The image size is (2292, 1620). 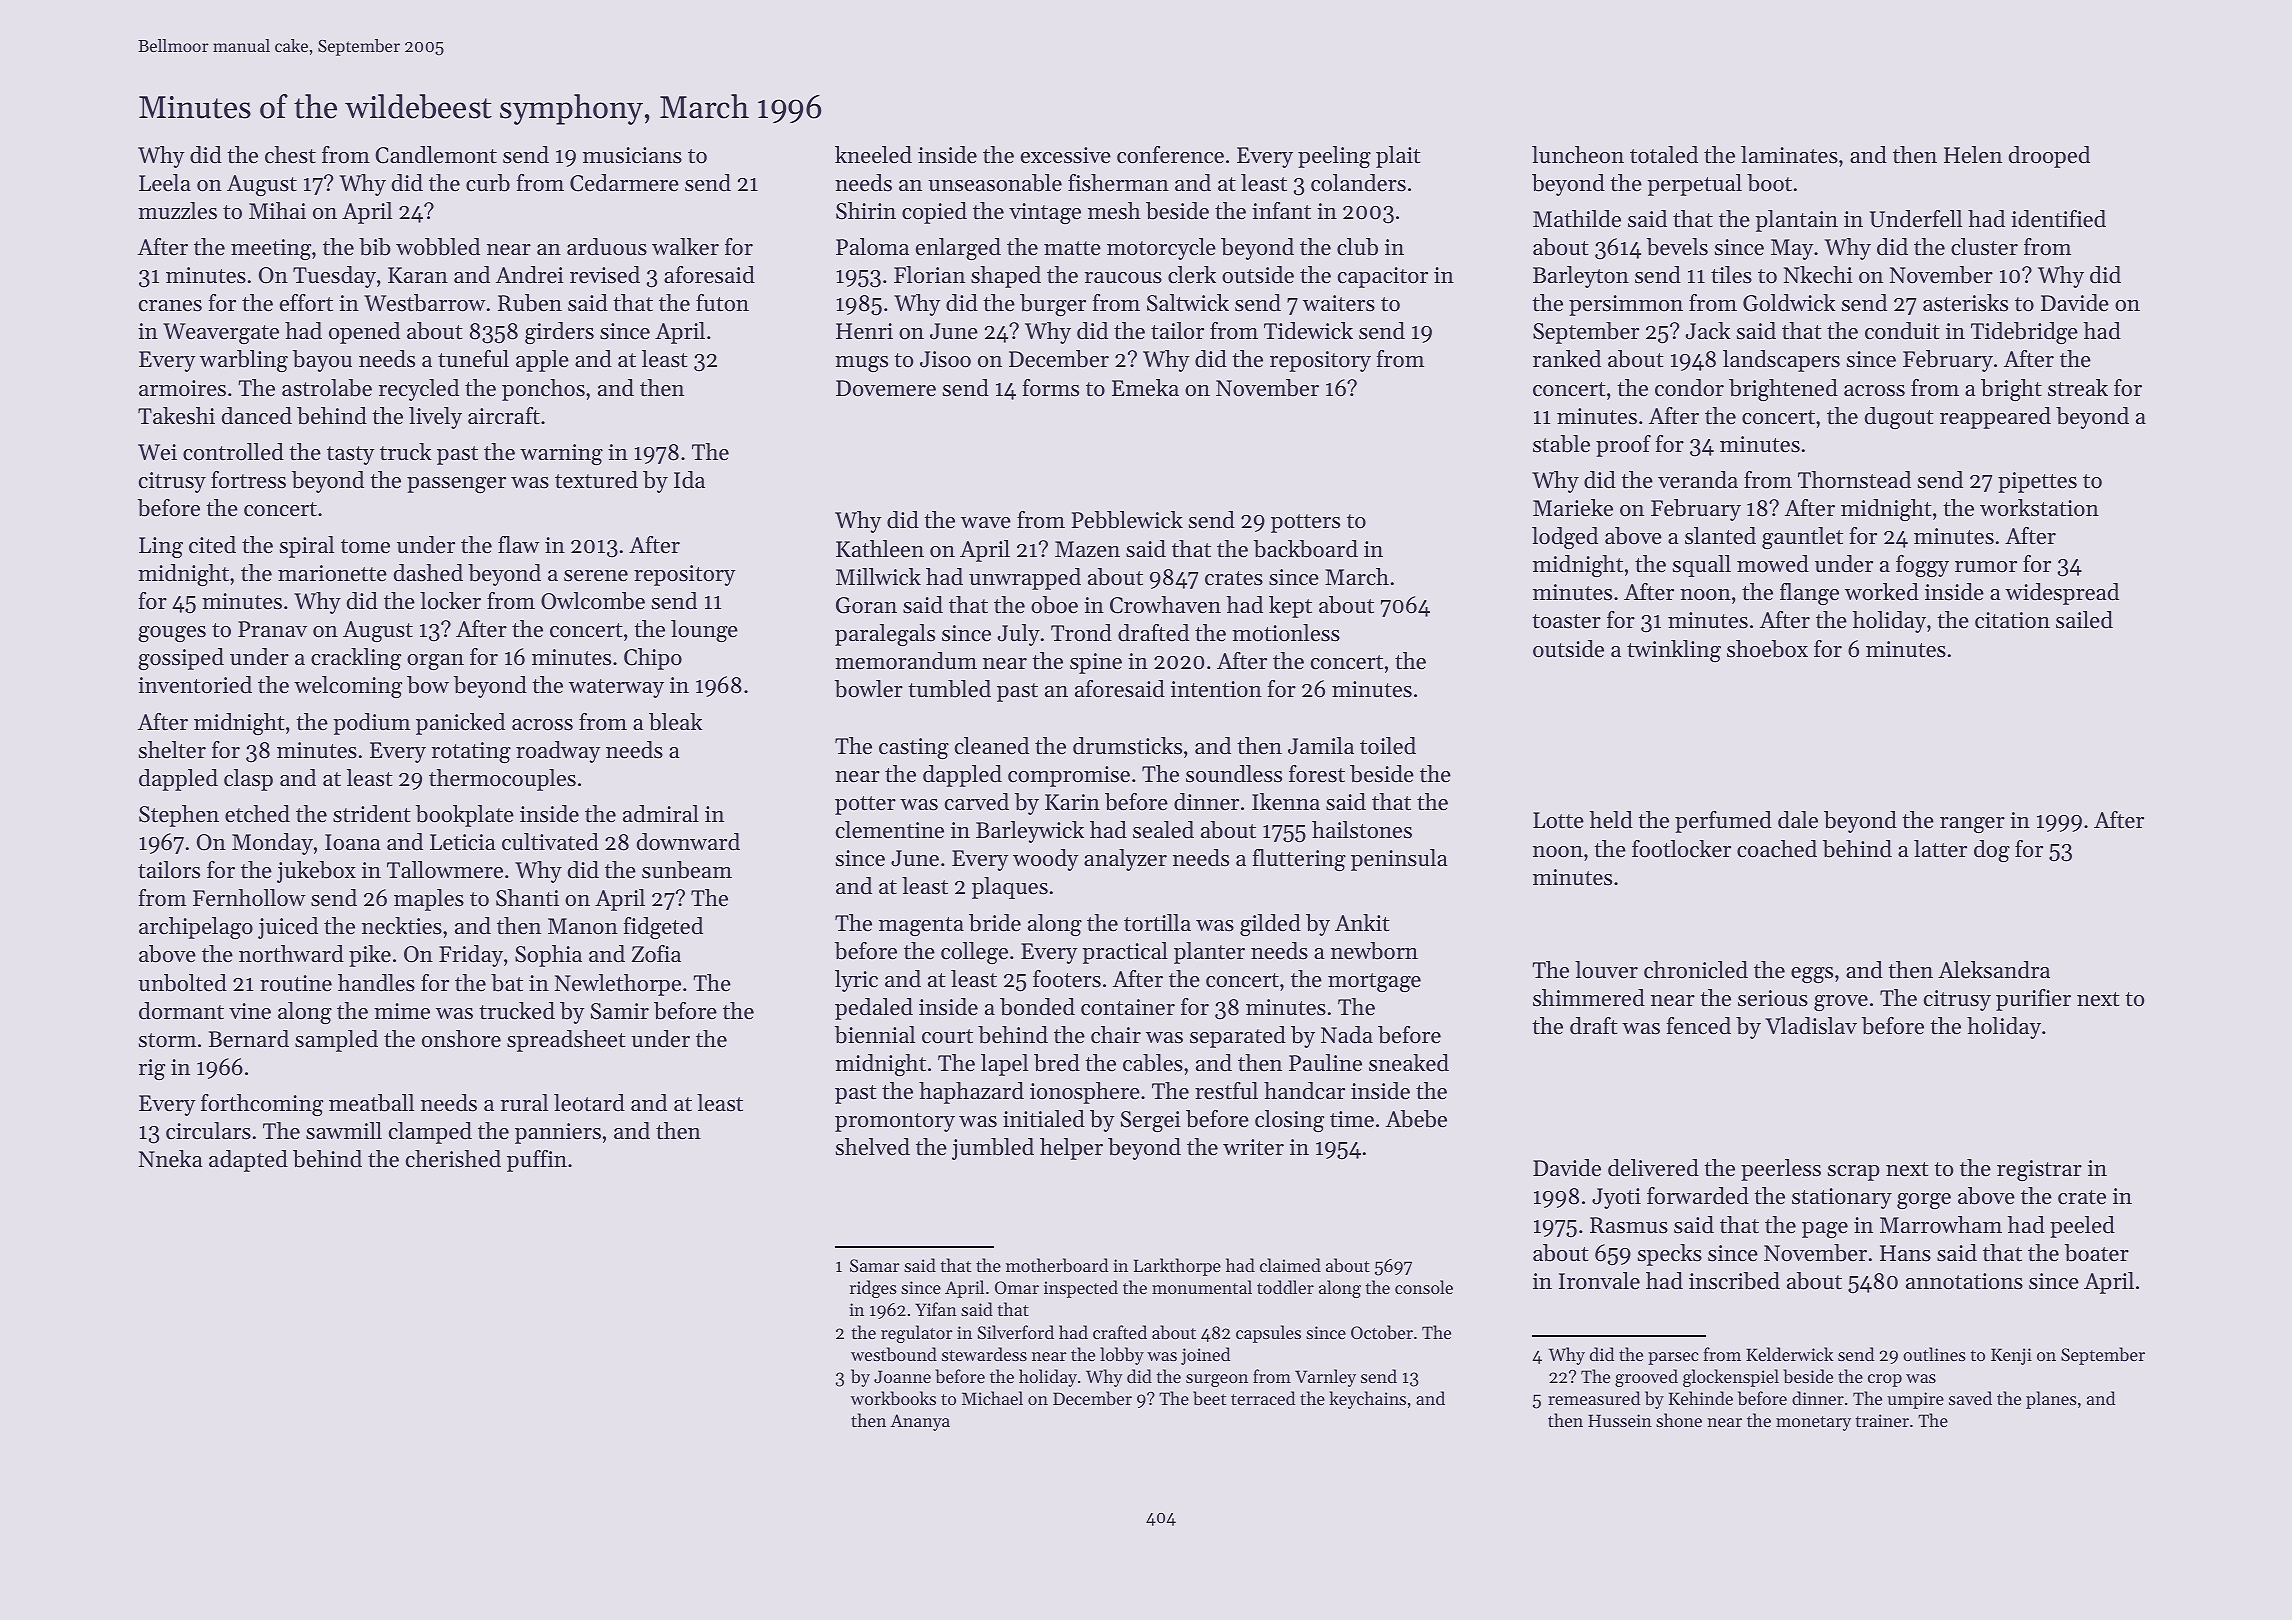 What do you see at coordinates (165, 183) in the screenshot?
I see `Leela` at bounding box center [165, 183].
